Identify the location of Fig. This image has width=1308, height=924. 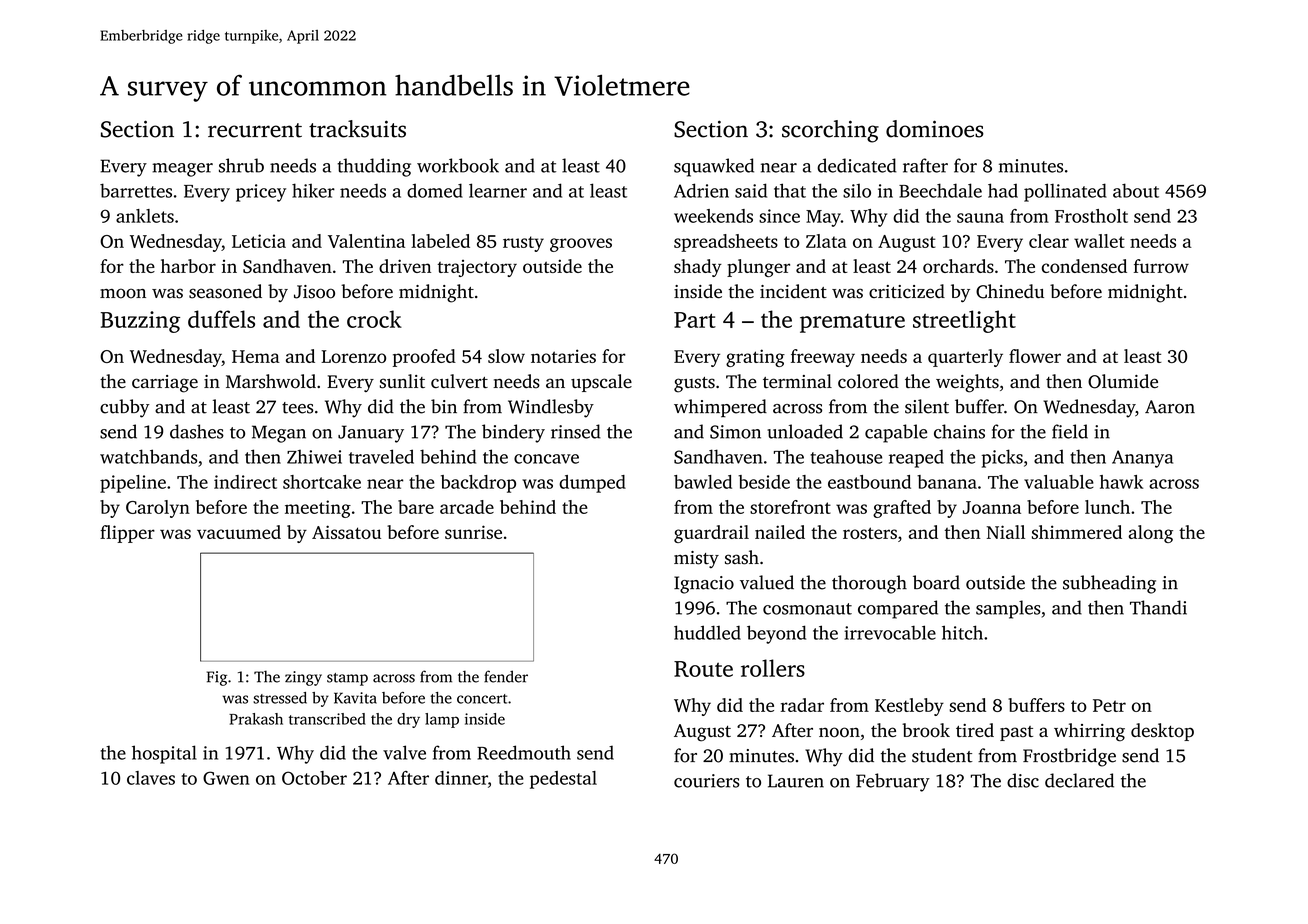
(217, 678).
